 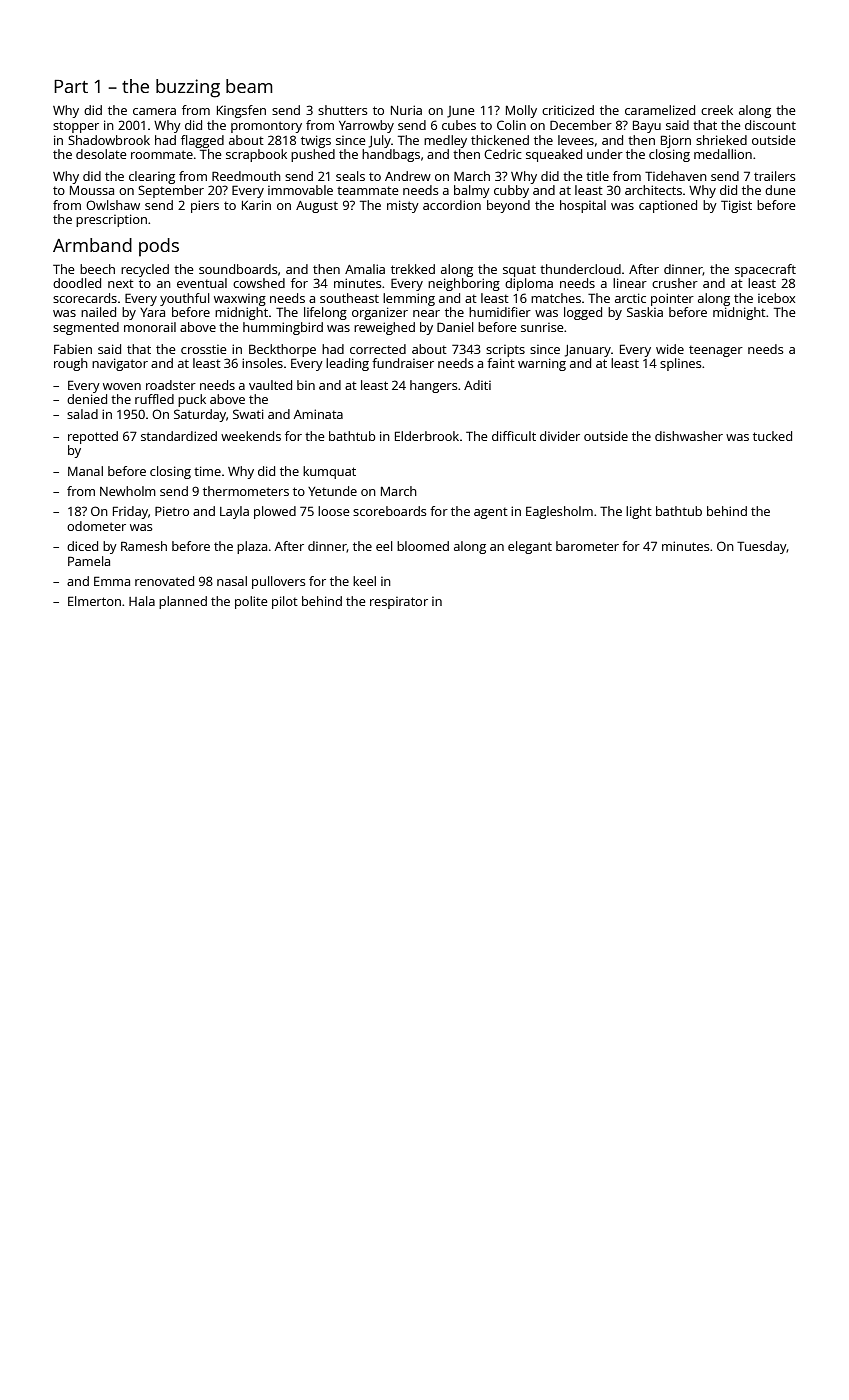 What do you see at coordinates (333, 511) in the screenshot?
I see `loose` at bounding box center [333, 511].
